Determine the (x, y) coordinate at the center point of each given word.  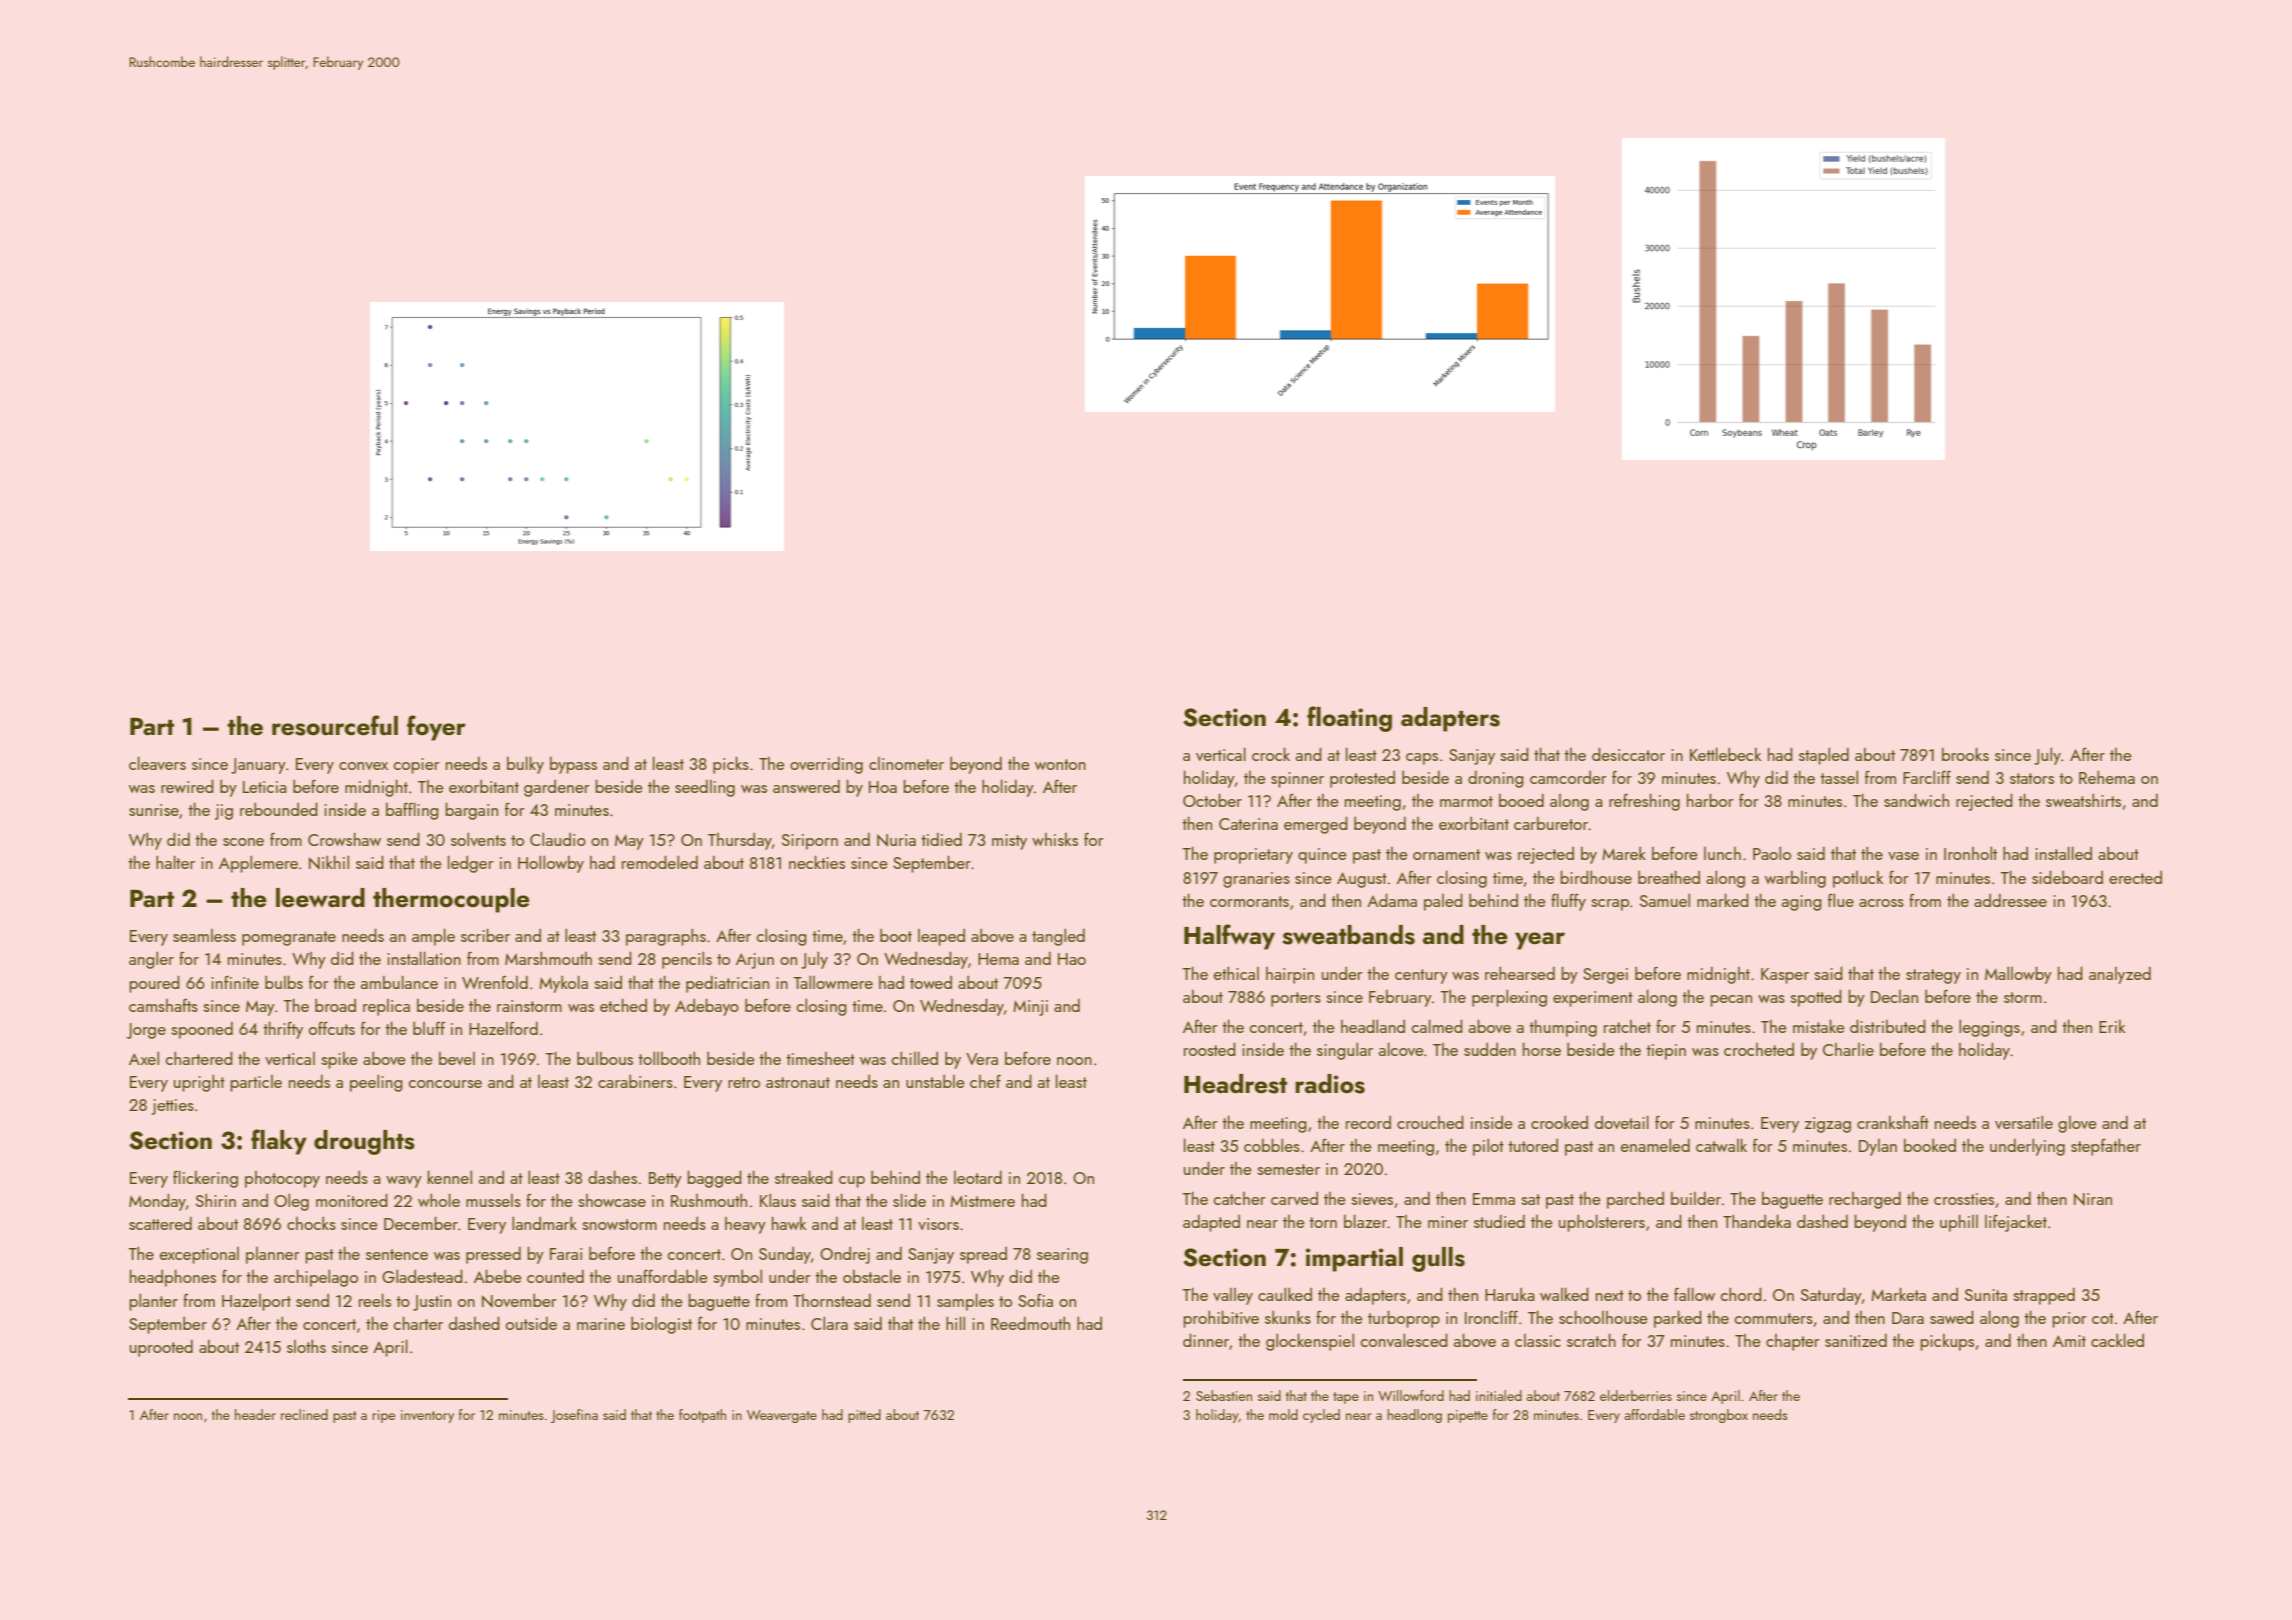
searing (1062, 1256)
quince (1322, 856)
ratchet (1627, 1026)
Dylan (1878, 1147)
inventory (427, 1416)
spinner (1297, 780)
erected (2135, 877)
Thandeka (1757, 1221)
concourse (445, 1084)
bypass (573, 765)
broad (335, 1005)
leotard (978, 1177)
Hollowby (551, 864)
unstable (935, 1081)
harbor (1710, 800)
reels (375, 1300)
